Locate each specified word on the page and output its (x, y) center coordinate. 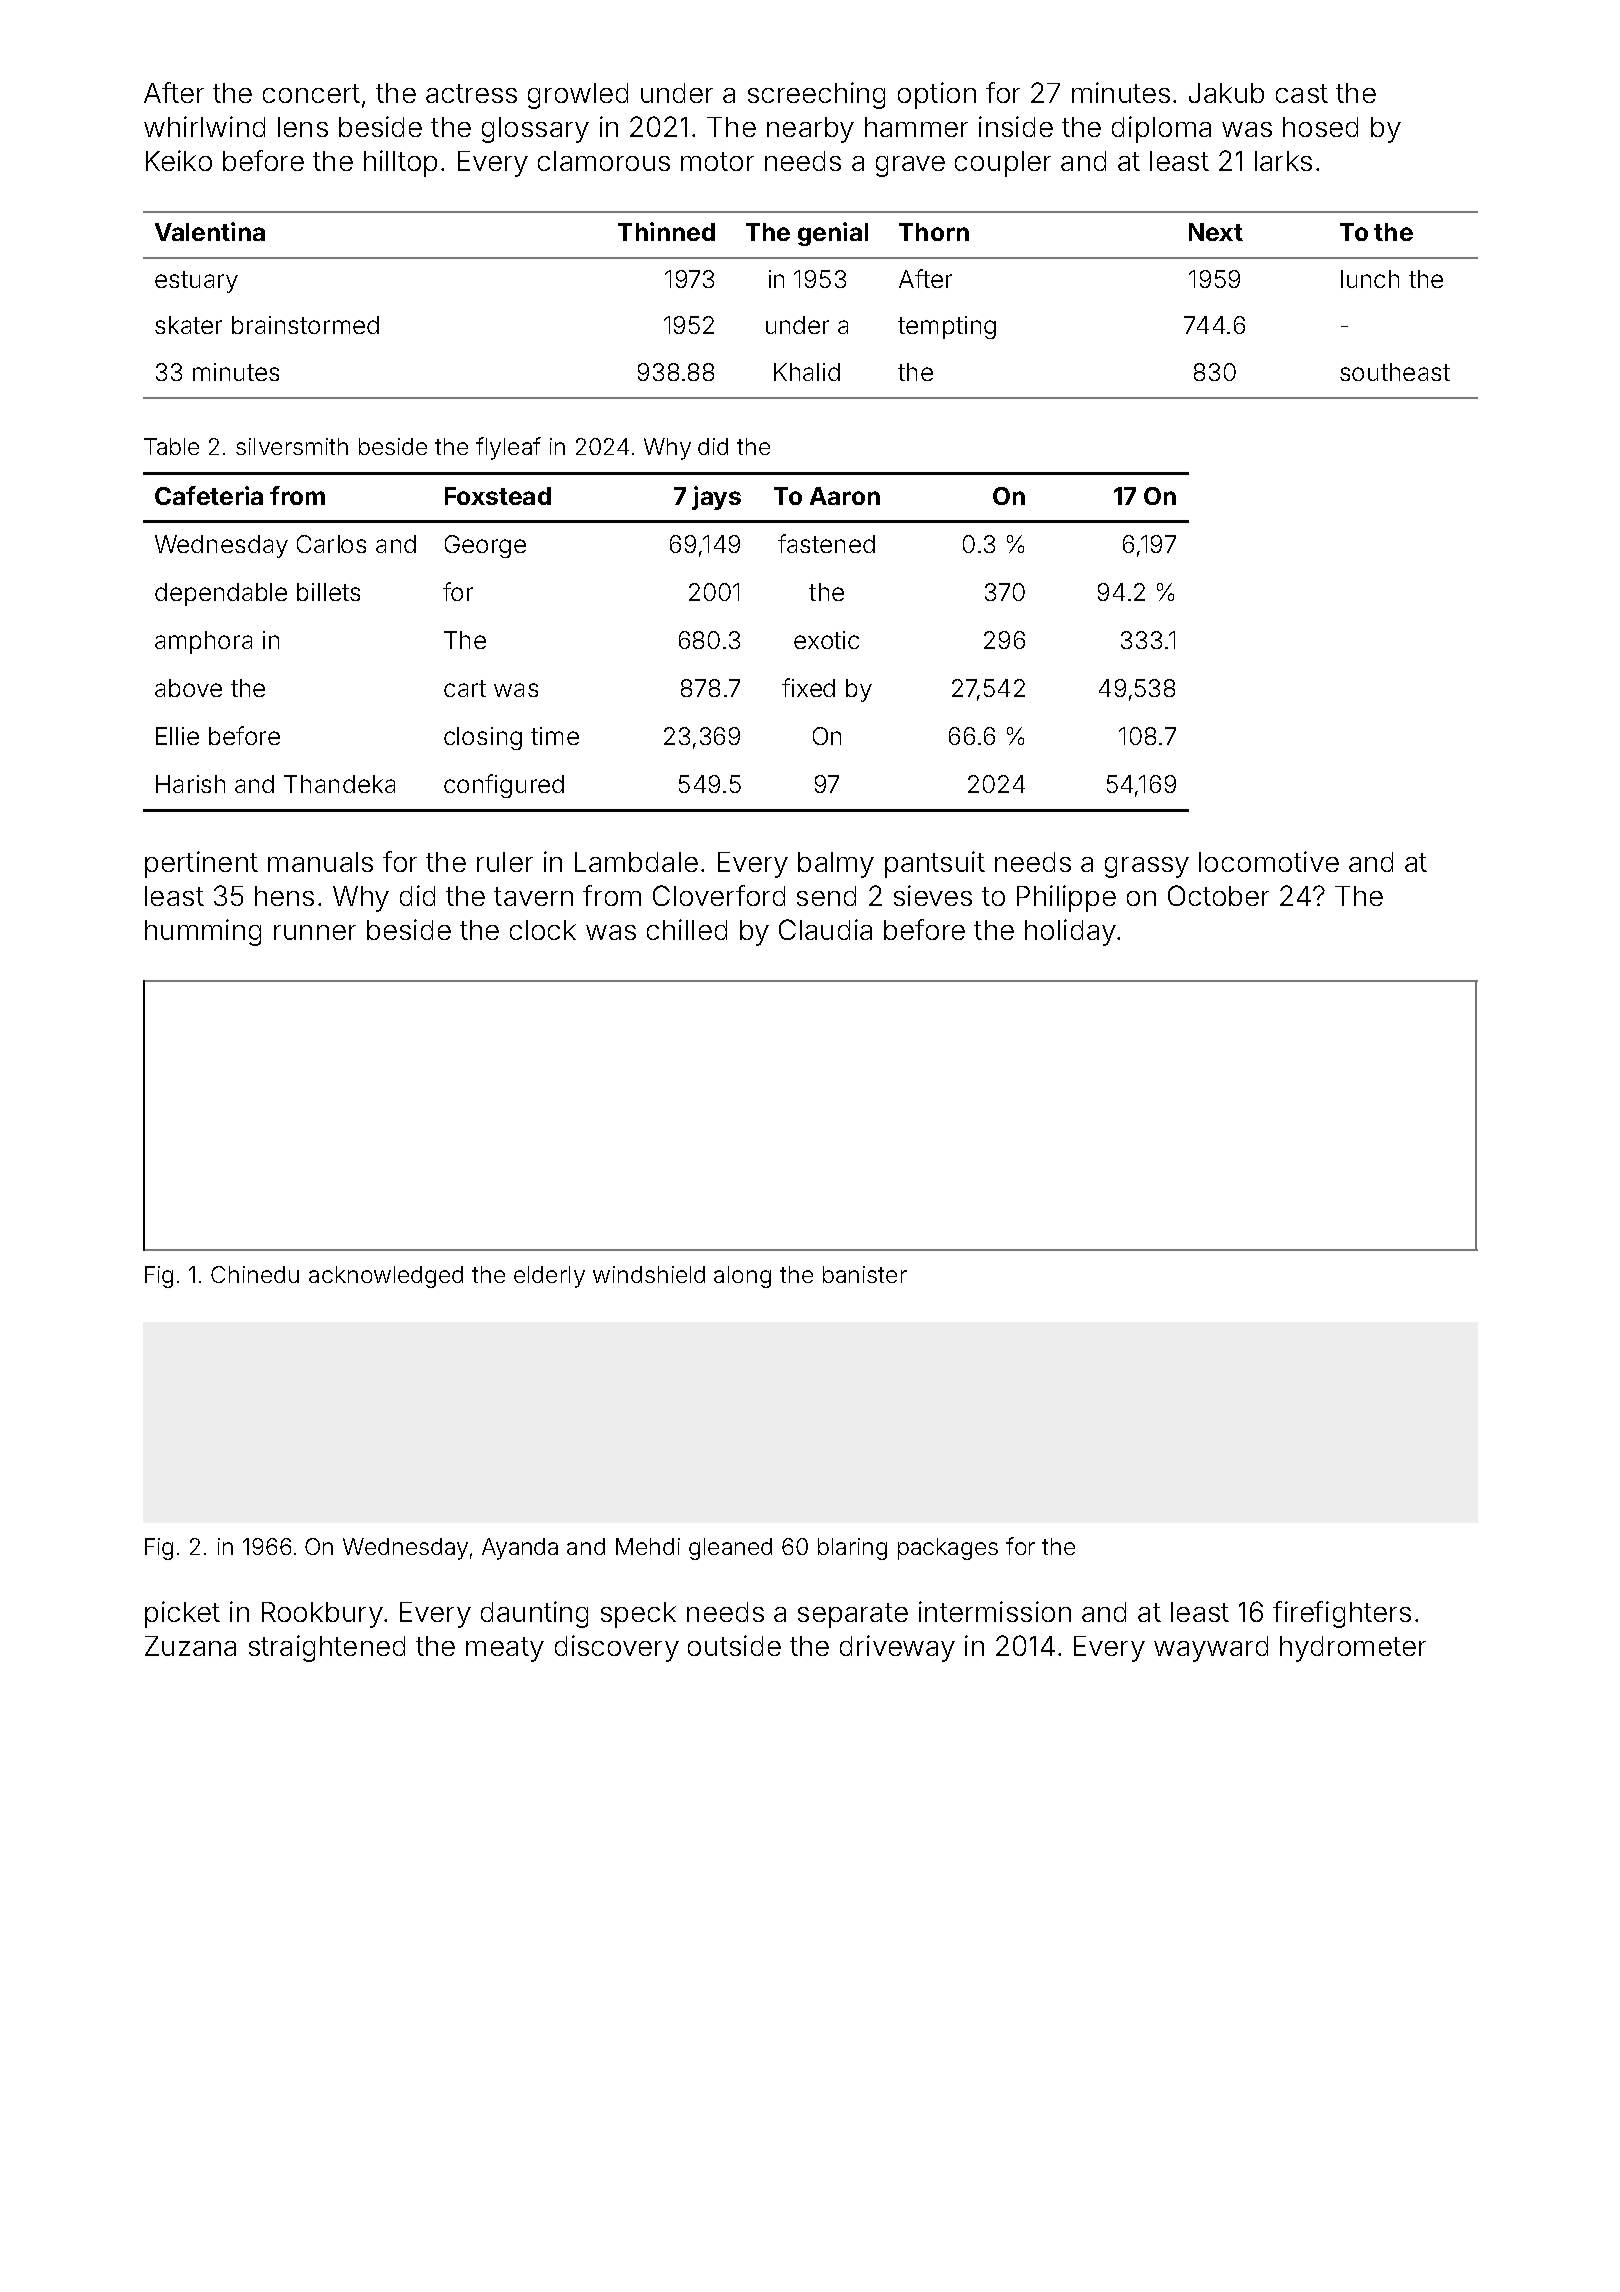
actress (471, 93)
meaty (505, 1649)
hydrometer (1353, 1649)
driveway (897, 1648)
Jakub (1226, 93)
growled (578, 96)
